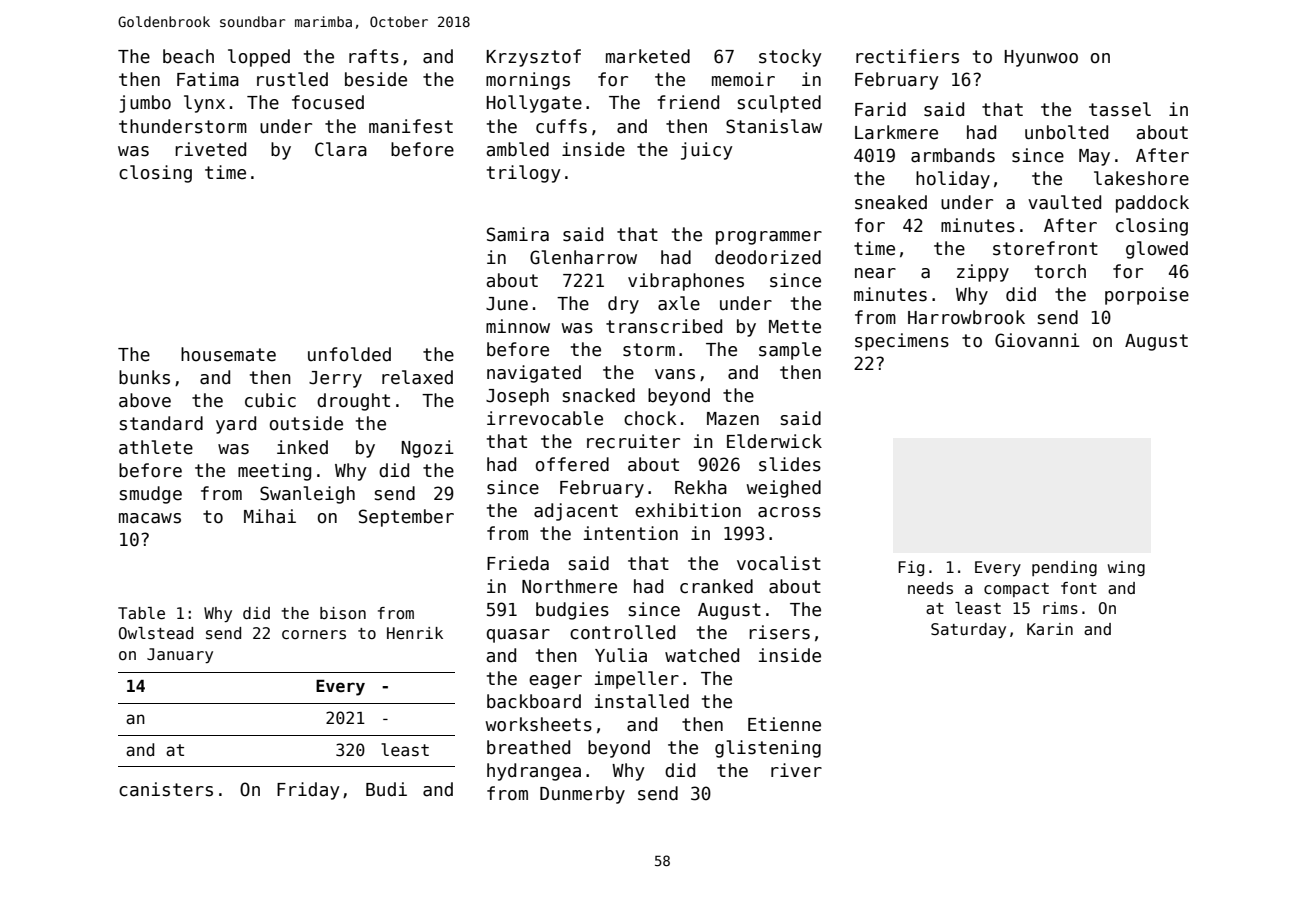  What do you see at coordinates (156, 633) in the document?
I see `Owlstead` at bounding box center [156, 633].
